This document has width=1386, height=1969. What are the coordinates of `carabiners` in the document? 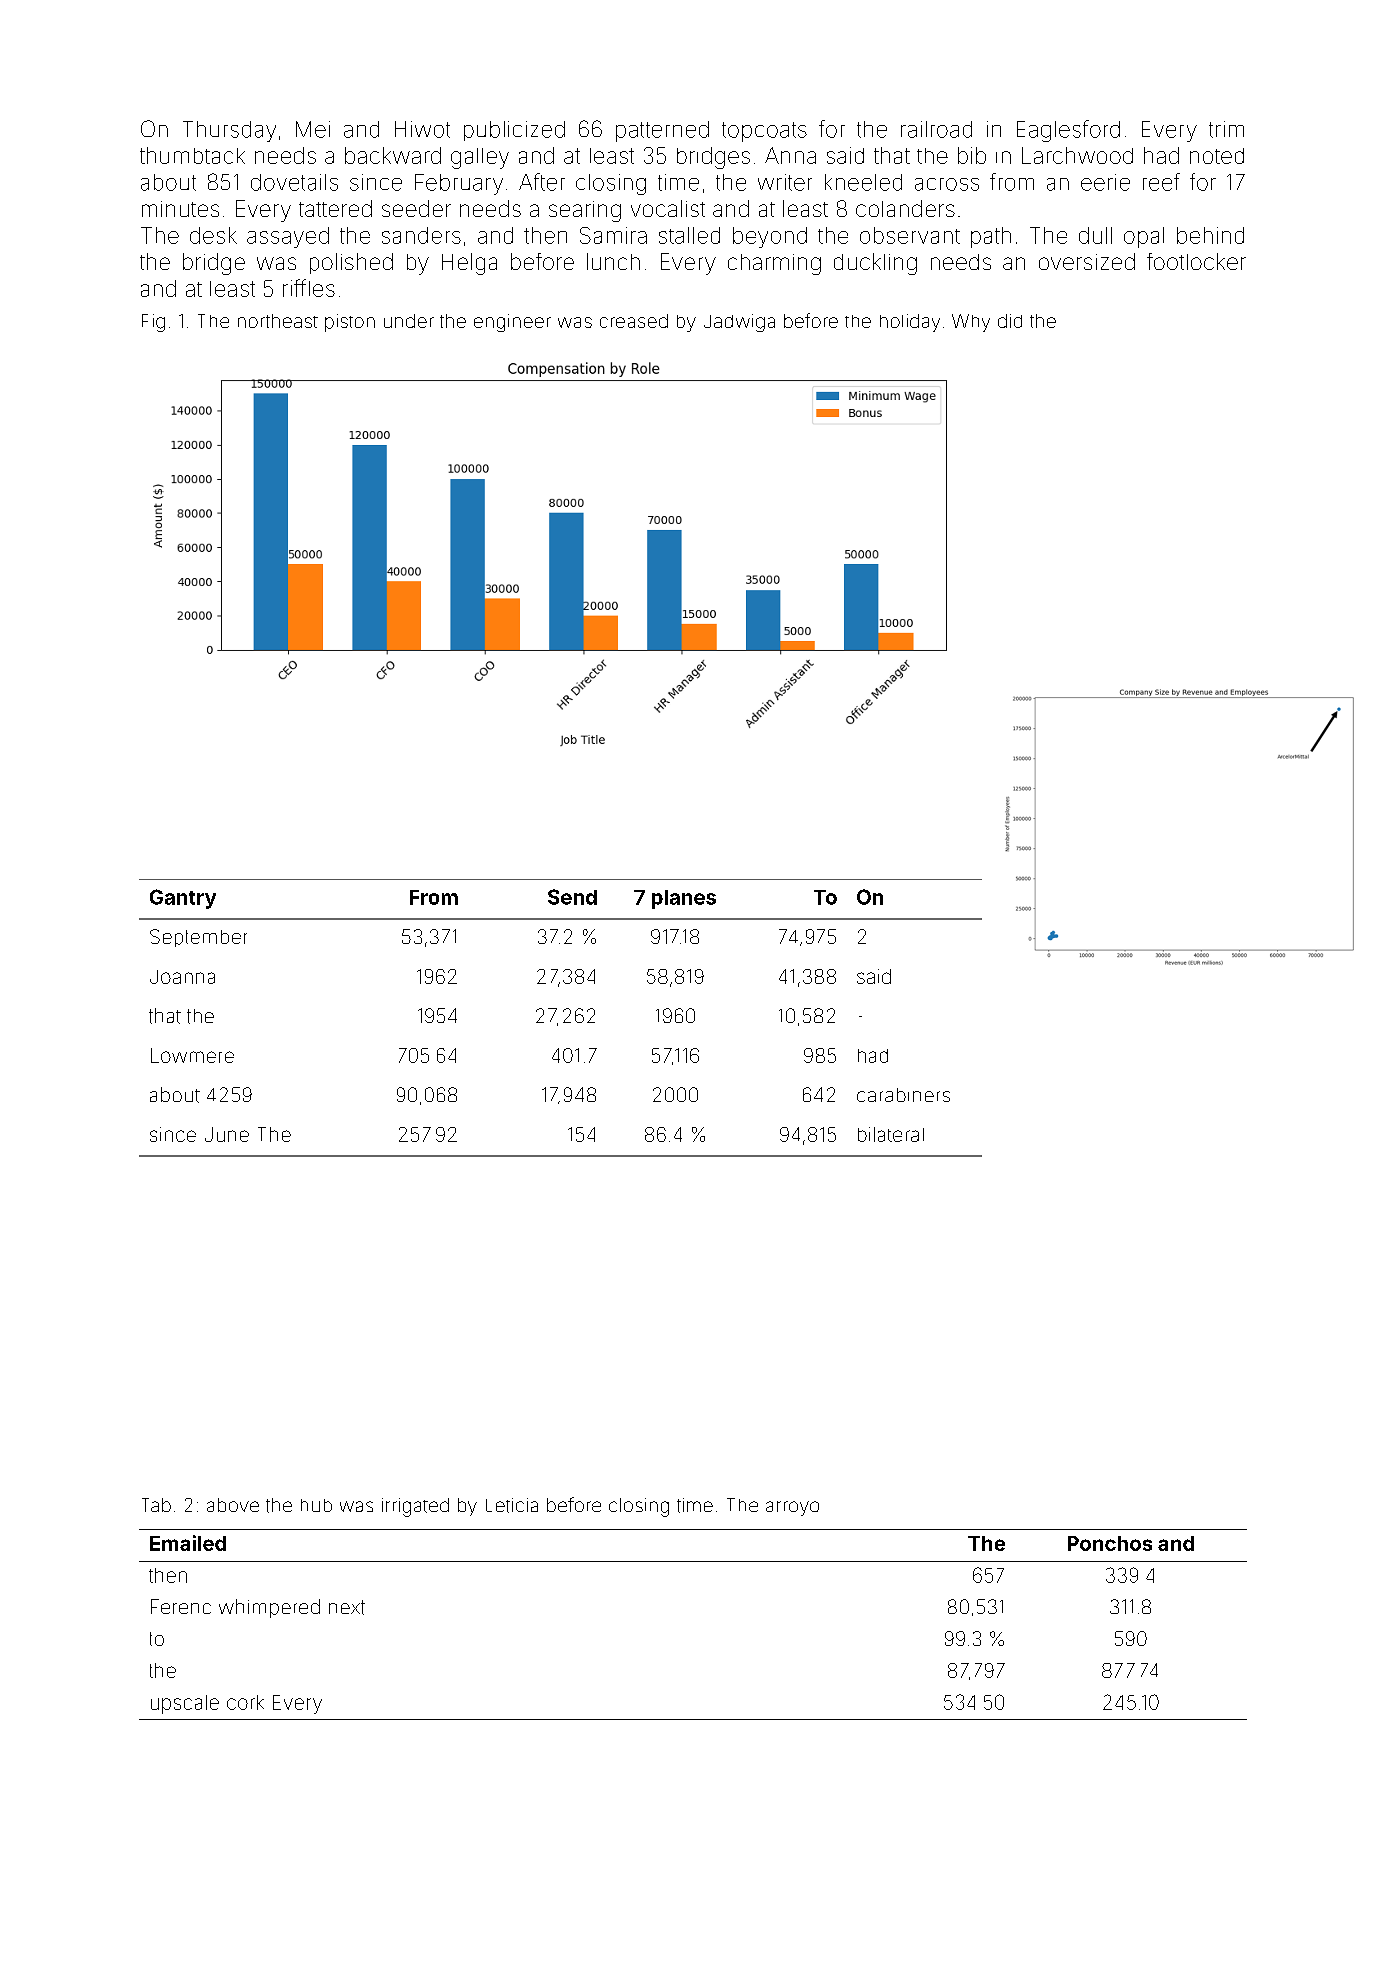 It's located at (903, 1095).
